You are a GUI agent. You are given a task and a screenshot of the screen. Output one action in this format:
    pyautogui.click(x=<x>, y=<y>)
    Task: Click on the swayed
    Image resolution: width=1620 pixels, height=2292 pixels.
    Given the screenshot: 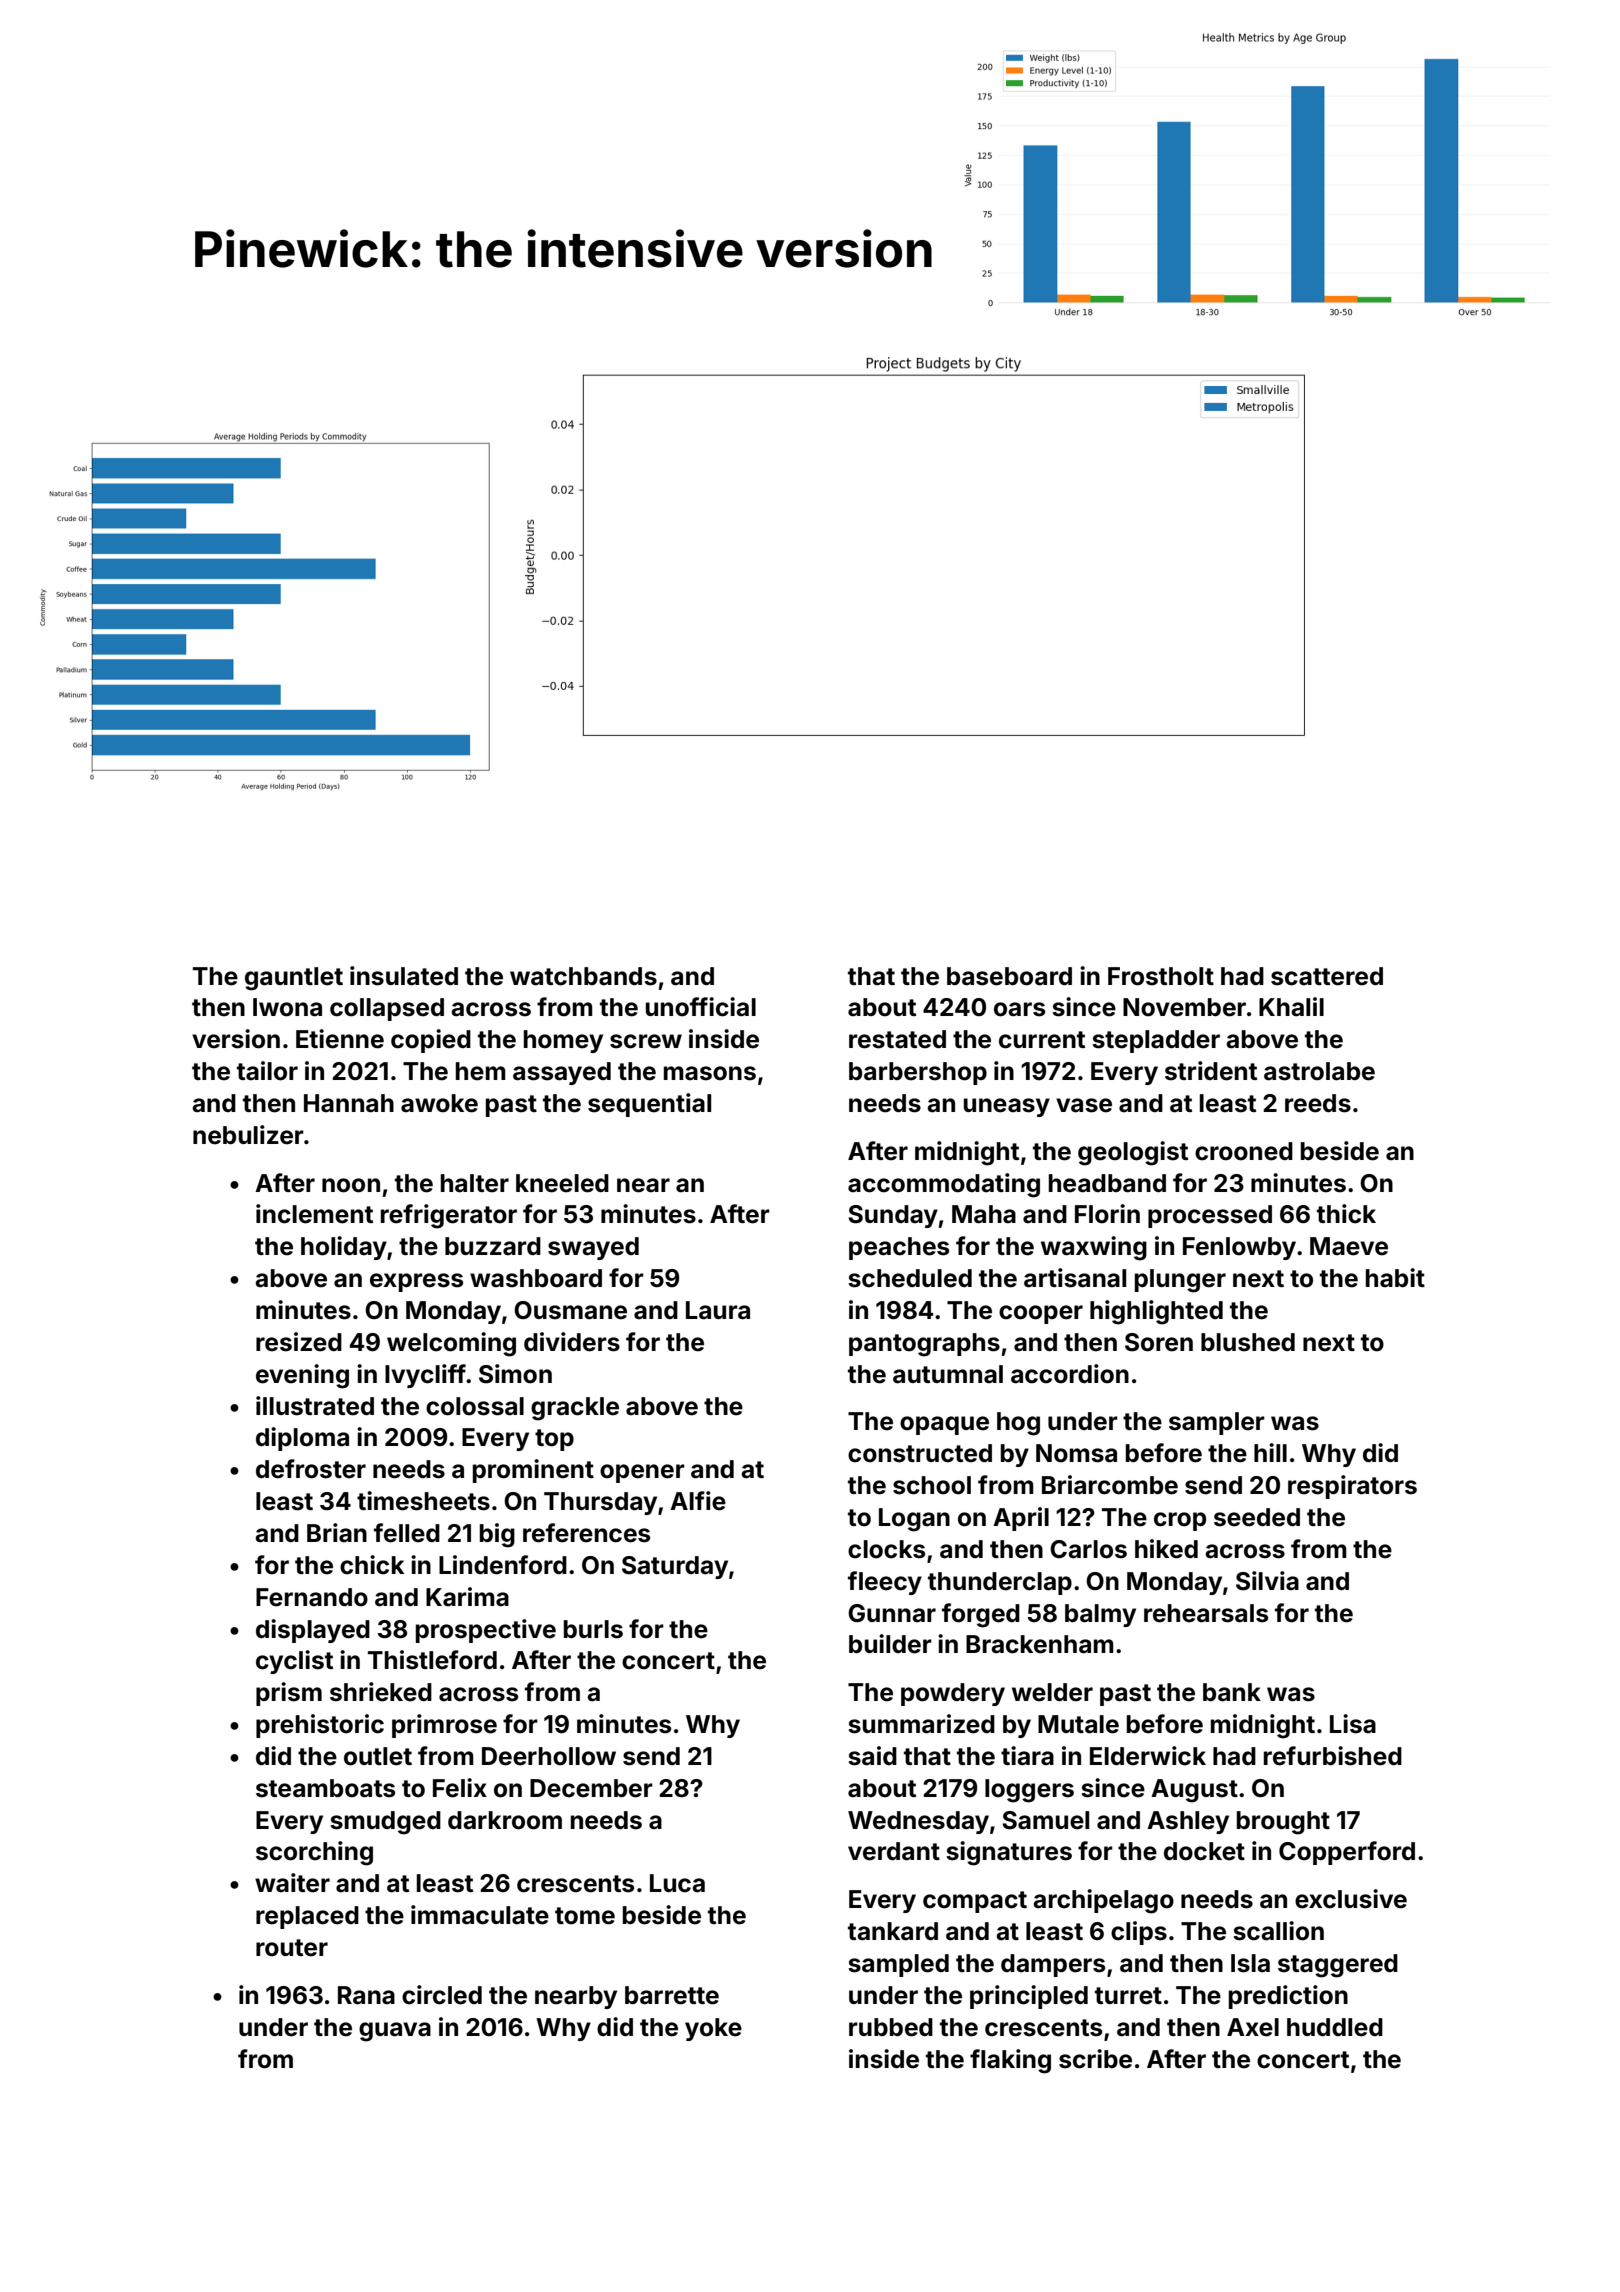 What is the action you would take?
    pyautogui.click(x=593, y=1248)
